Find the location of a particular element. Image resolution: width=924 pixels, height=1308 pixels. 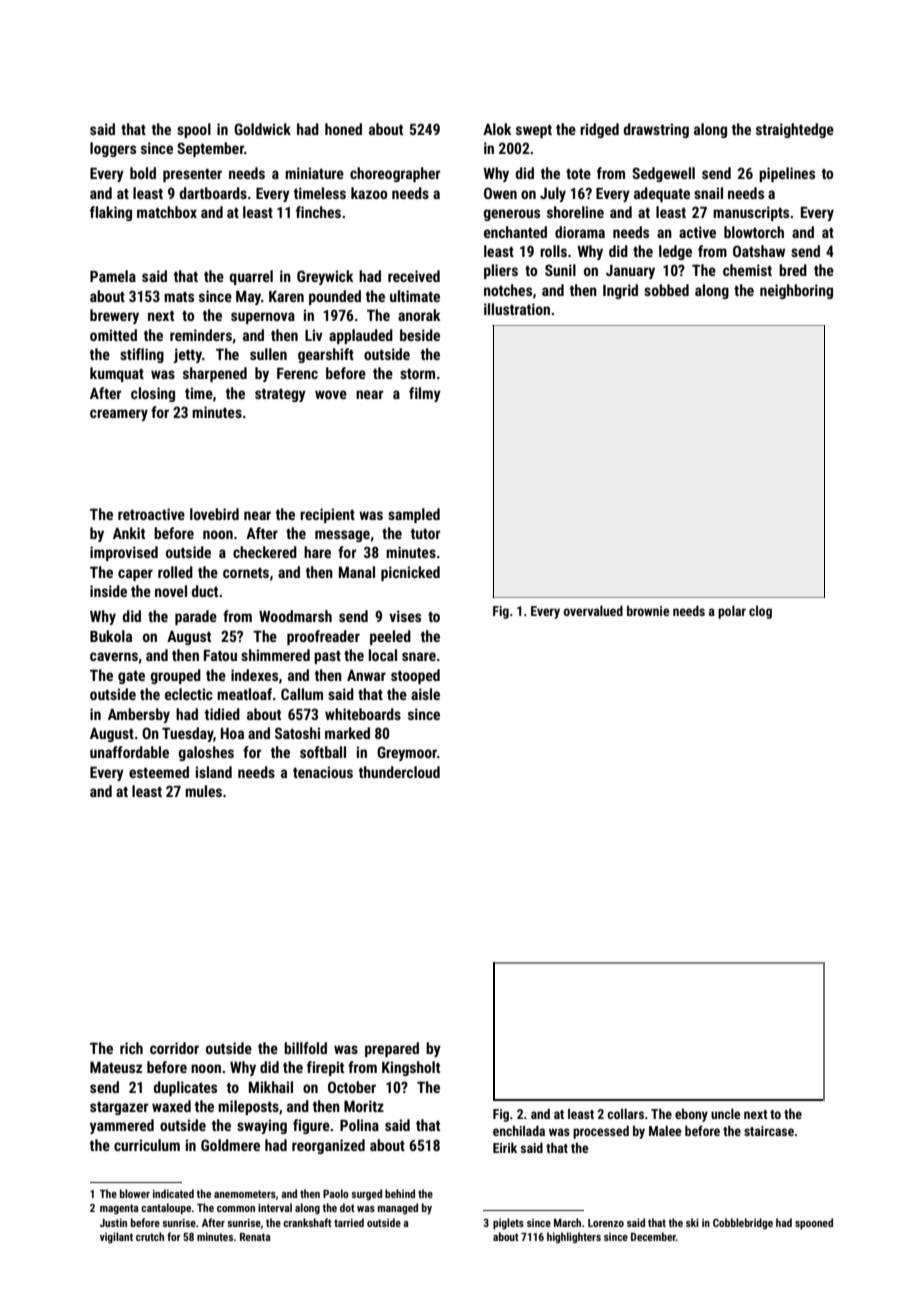

clog is located at coordinates (760, 612).
